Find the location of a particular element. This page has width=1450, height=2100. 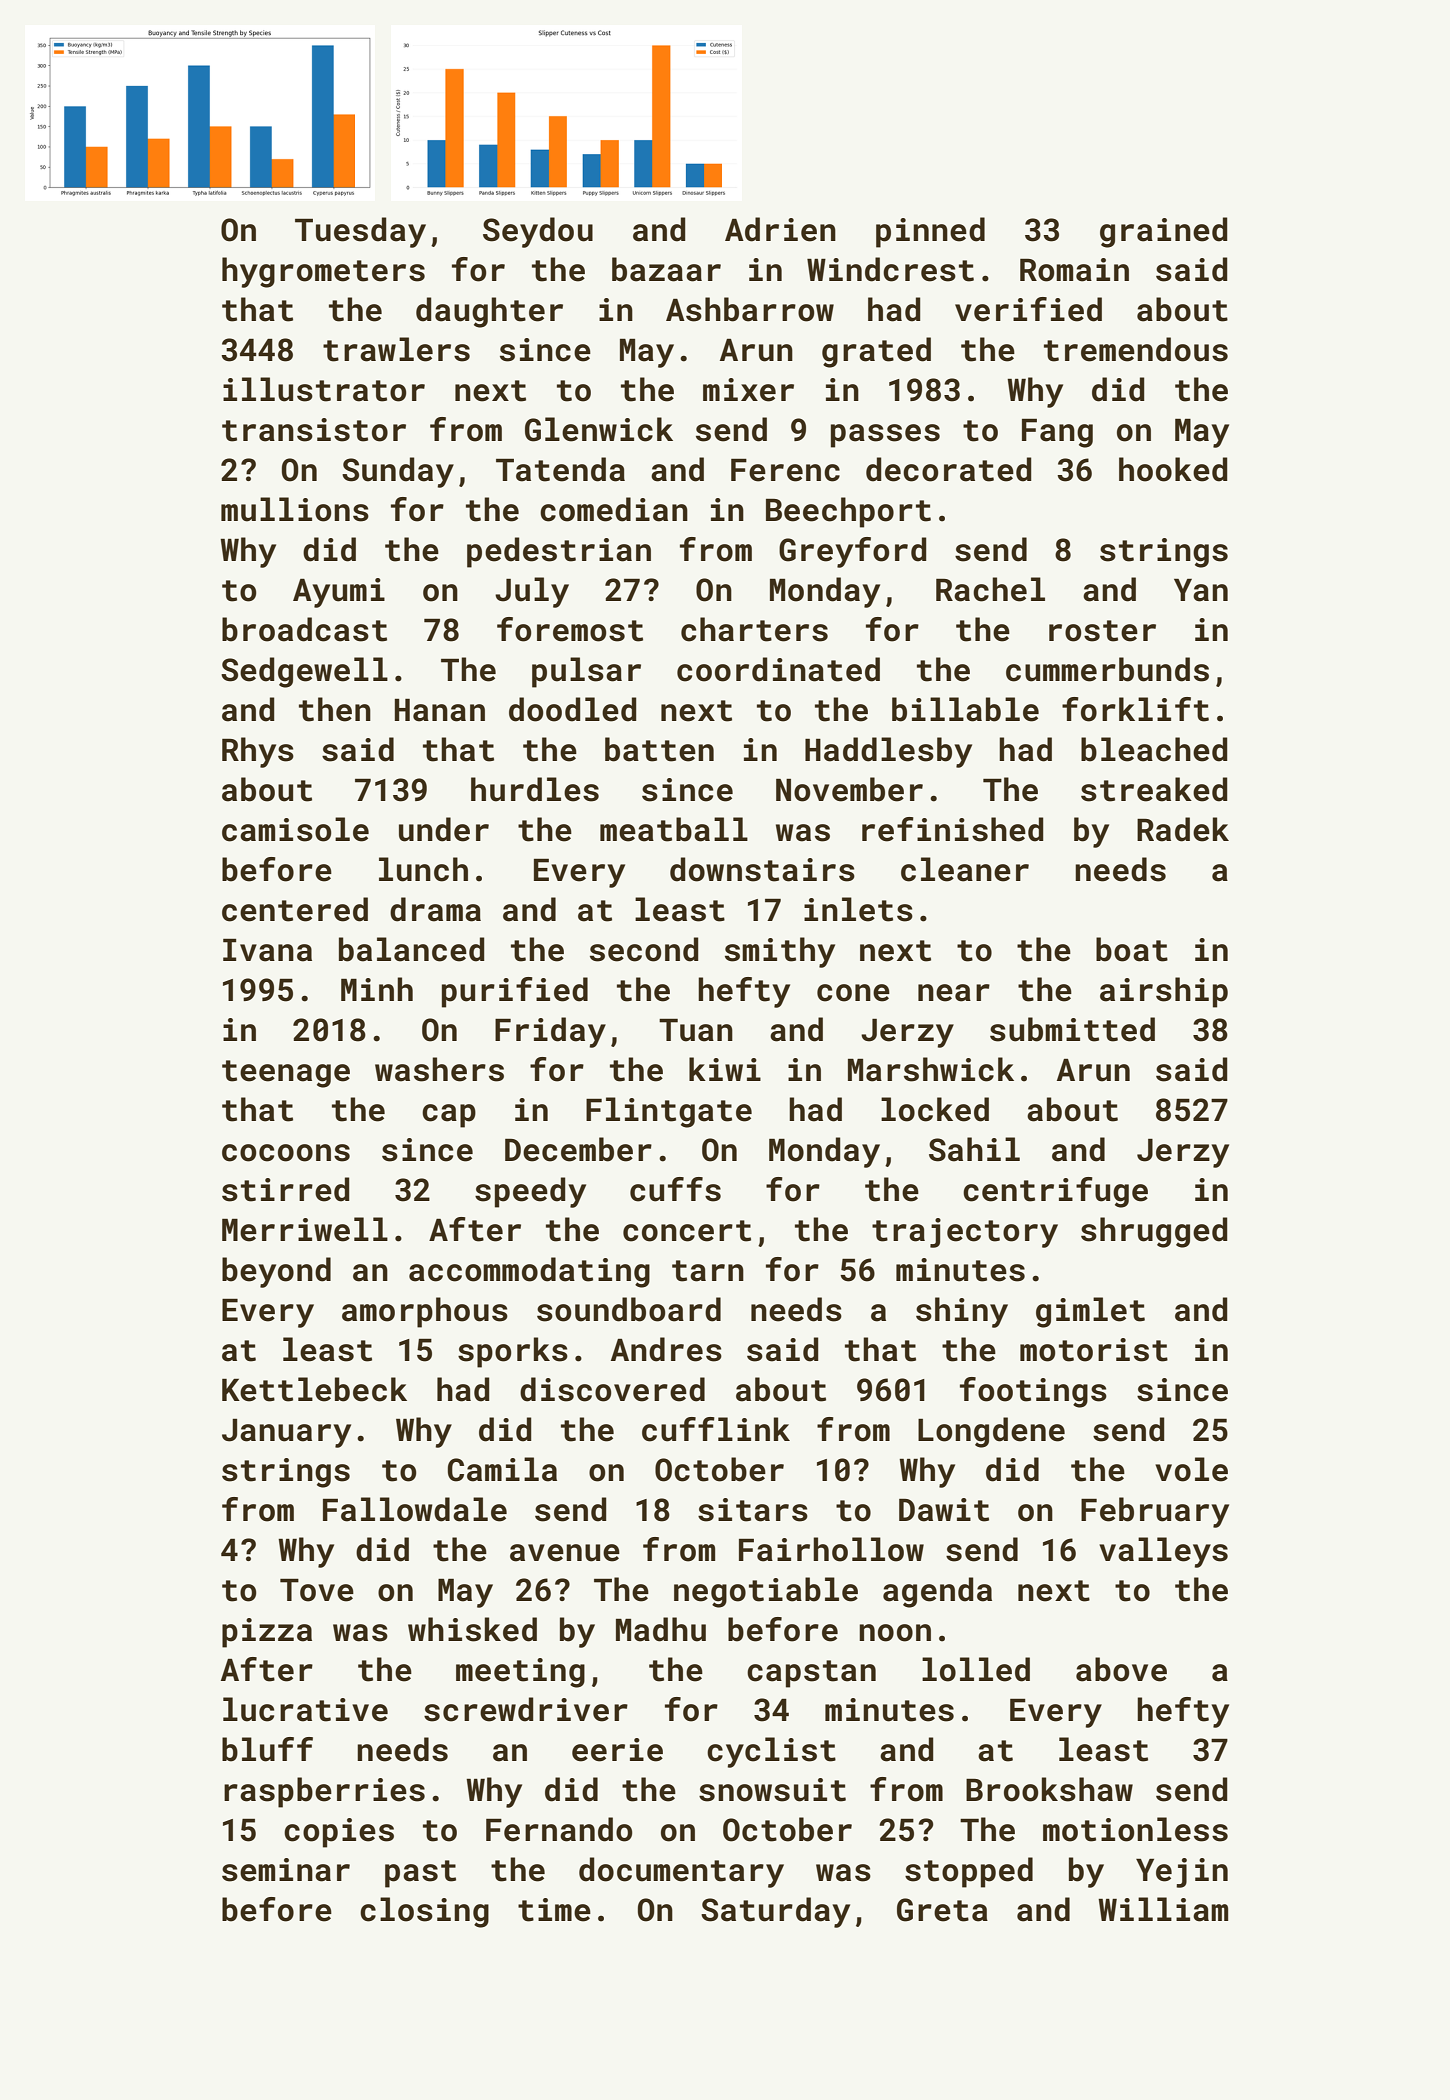

Andres is located at coordinates (666, 1349).
